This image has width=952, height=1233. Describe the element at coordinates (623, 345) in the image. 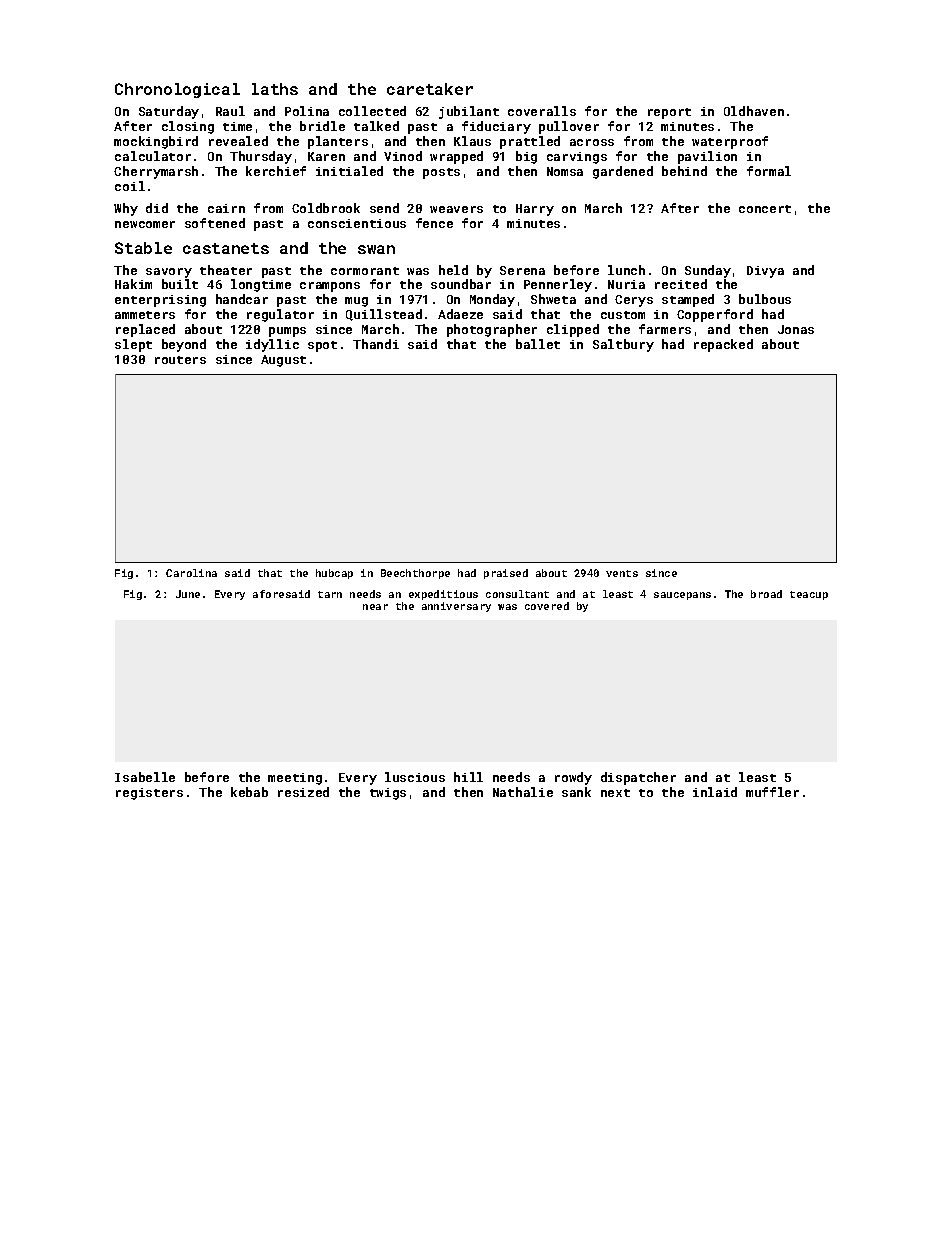

I see `Saltbury` at that location.
